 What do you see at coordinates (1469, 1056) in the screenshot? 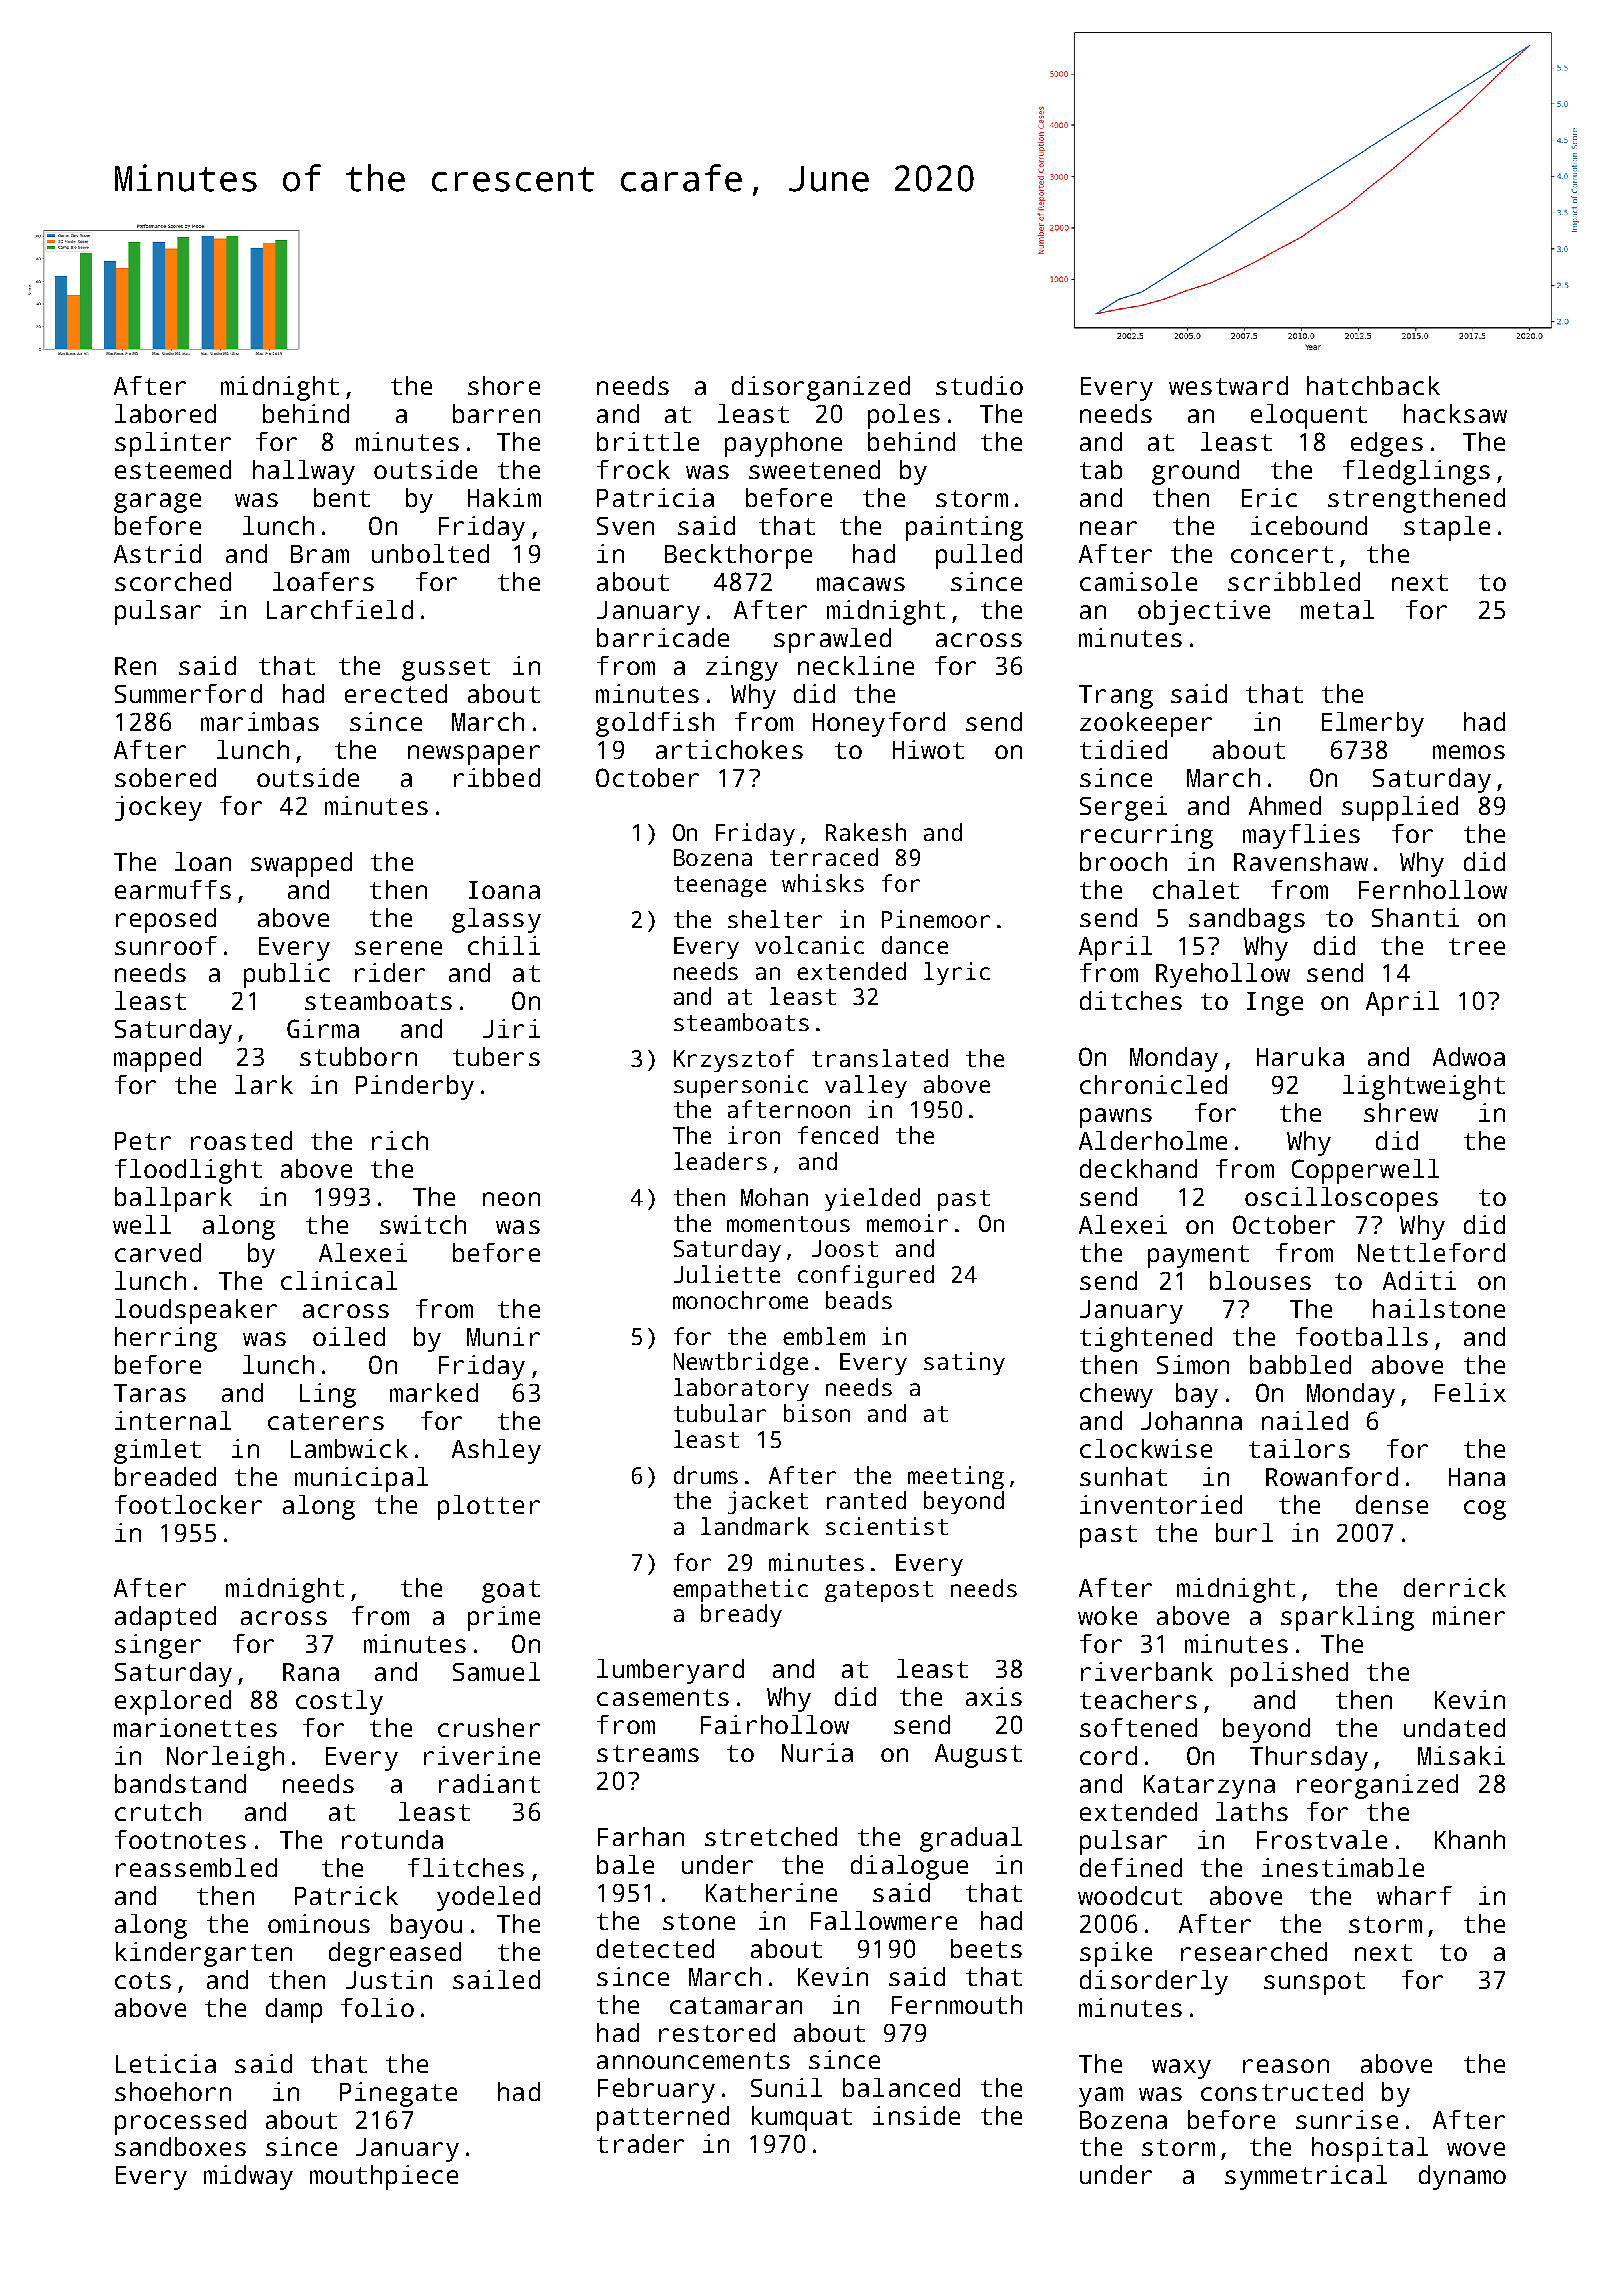
I see `Adwoa` at bounding box center [1469, 1056].
